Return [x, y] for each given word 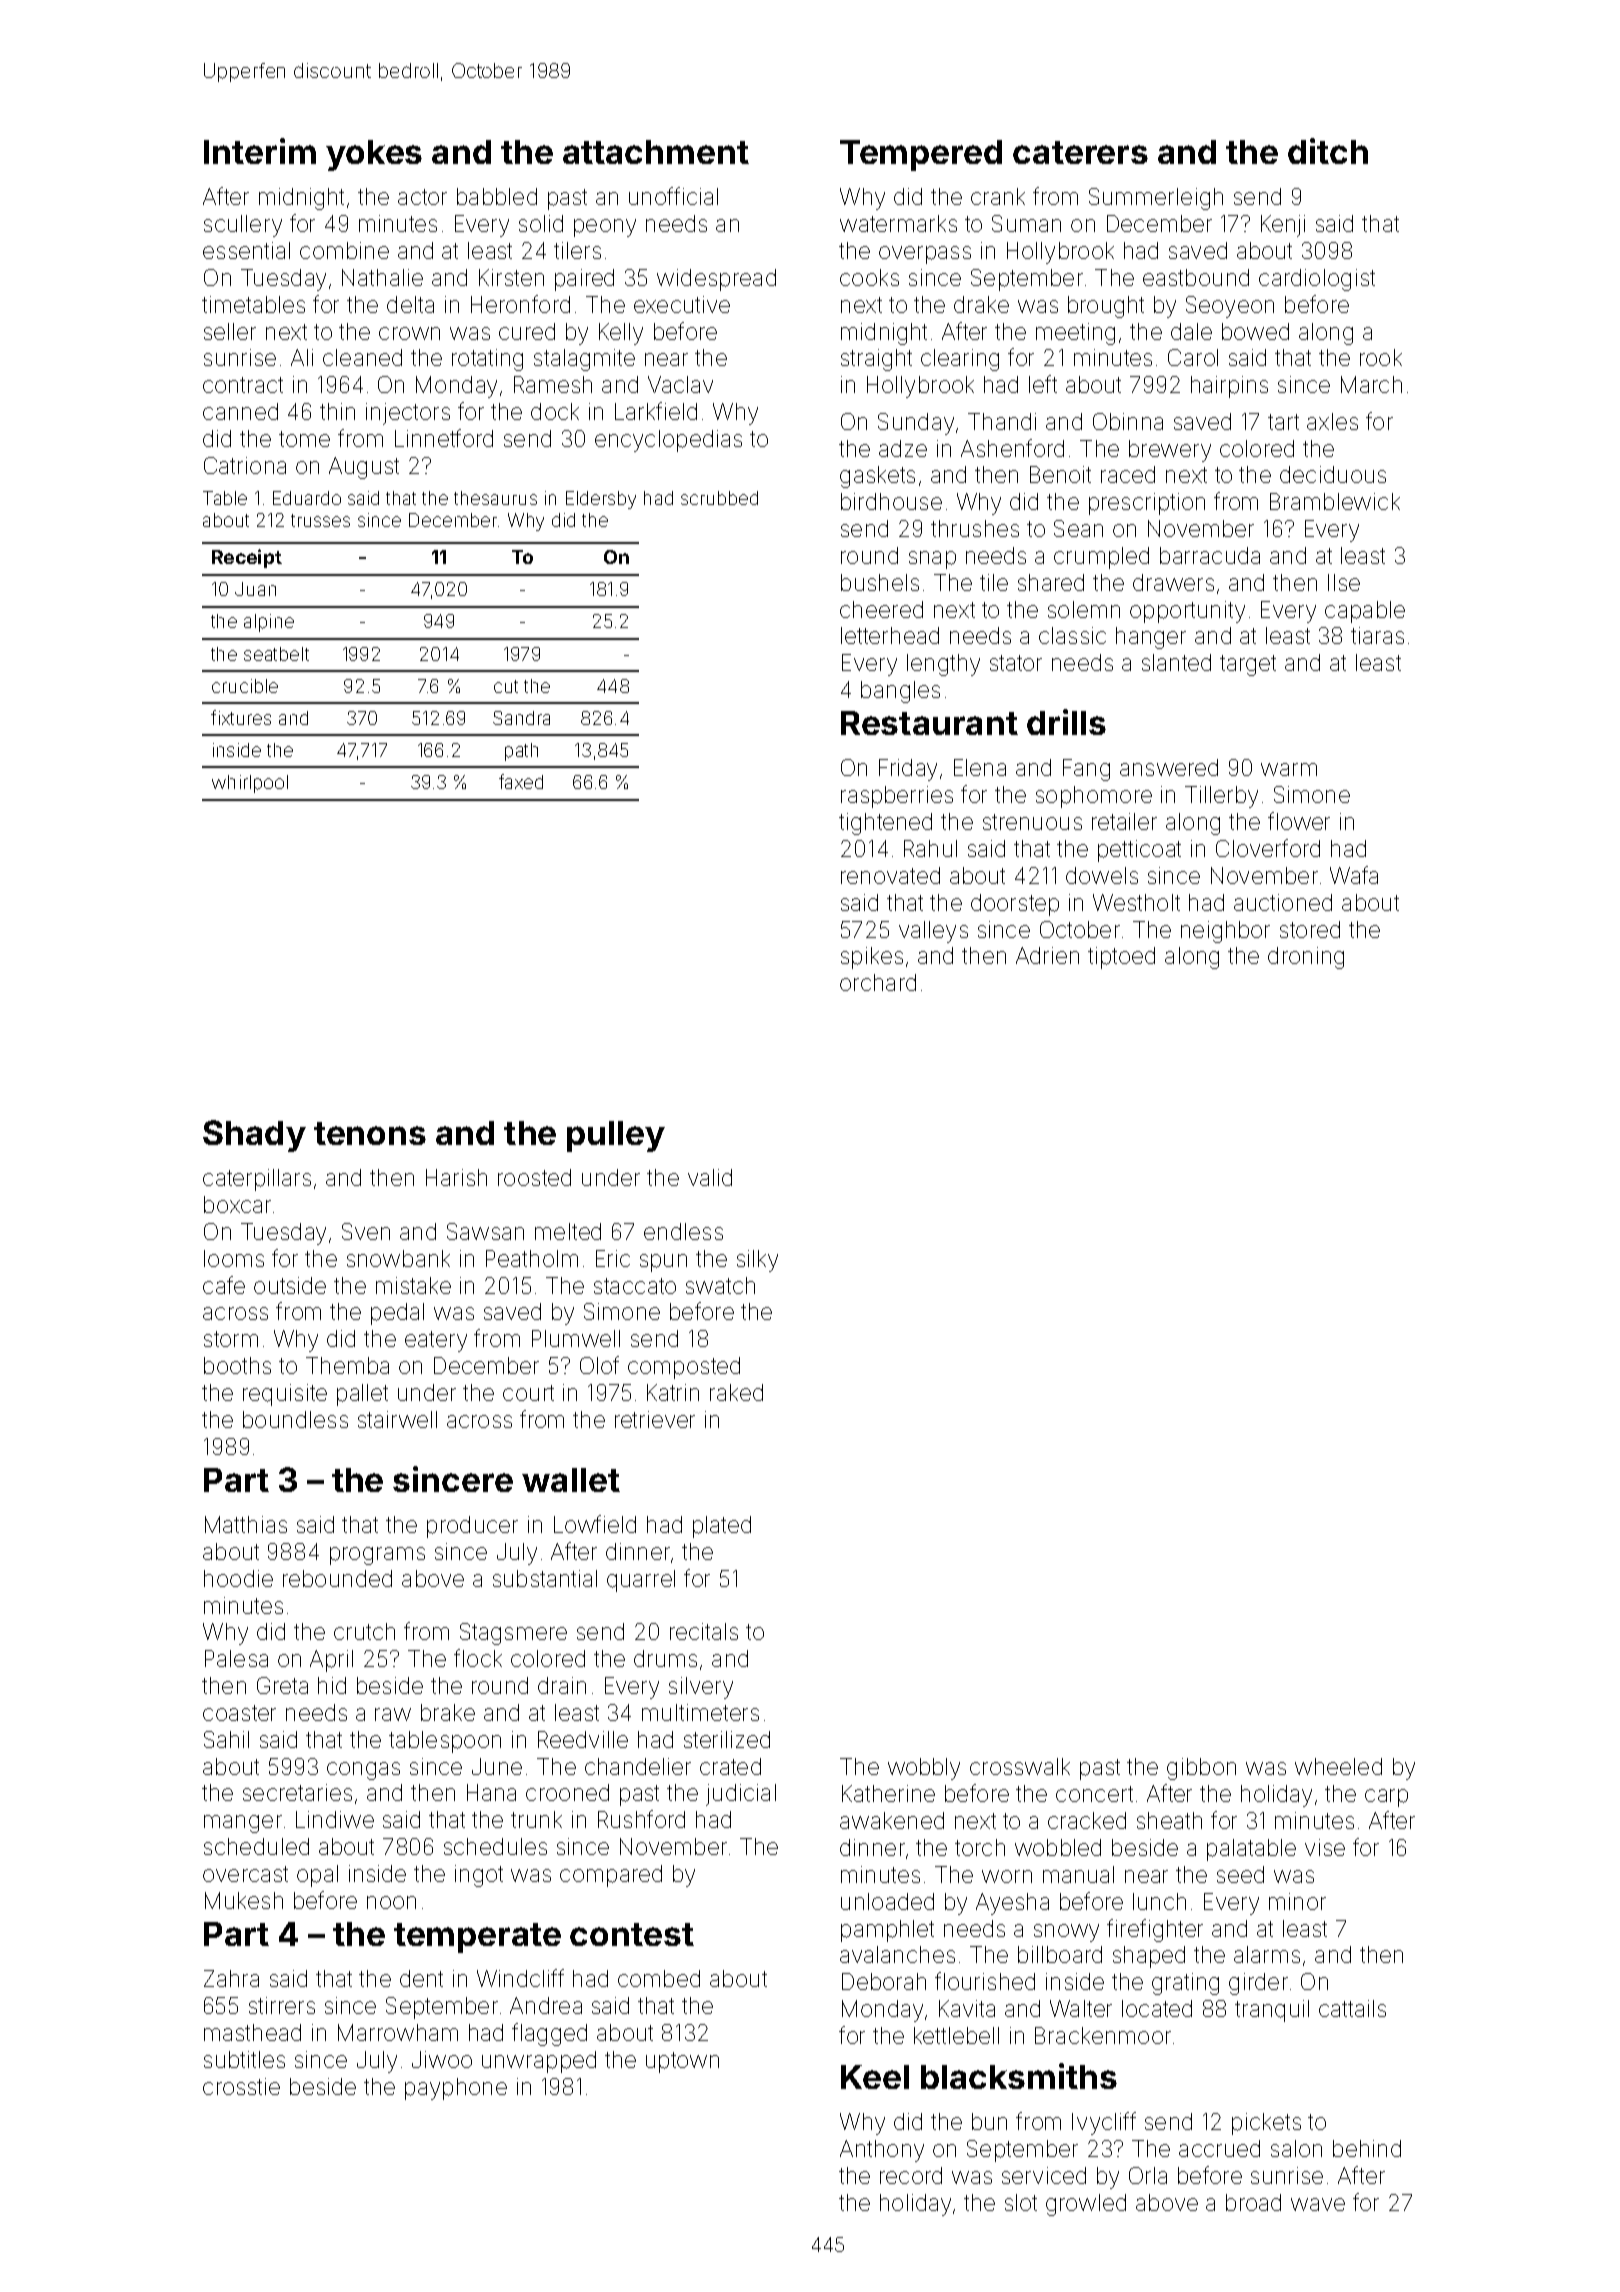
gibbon [1201, 1769]
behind [1367, 2148]
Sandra [521, 718]
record [911, 2175]
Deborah [884, 1981]
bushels [880, 582]
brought [1106, 307]
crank [998, 196]
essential [246, 250]
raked [736, 1392]
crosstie [241, 2086]
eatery [436, 1341]
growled [1086, 2205]
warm [1289, 769]
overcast [245, 1874]
